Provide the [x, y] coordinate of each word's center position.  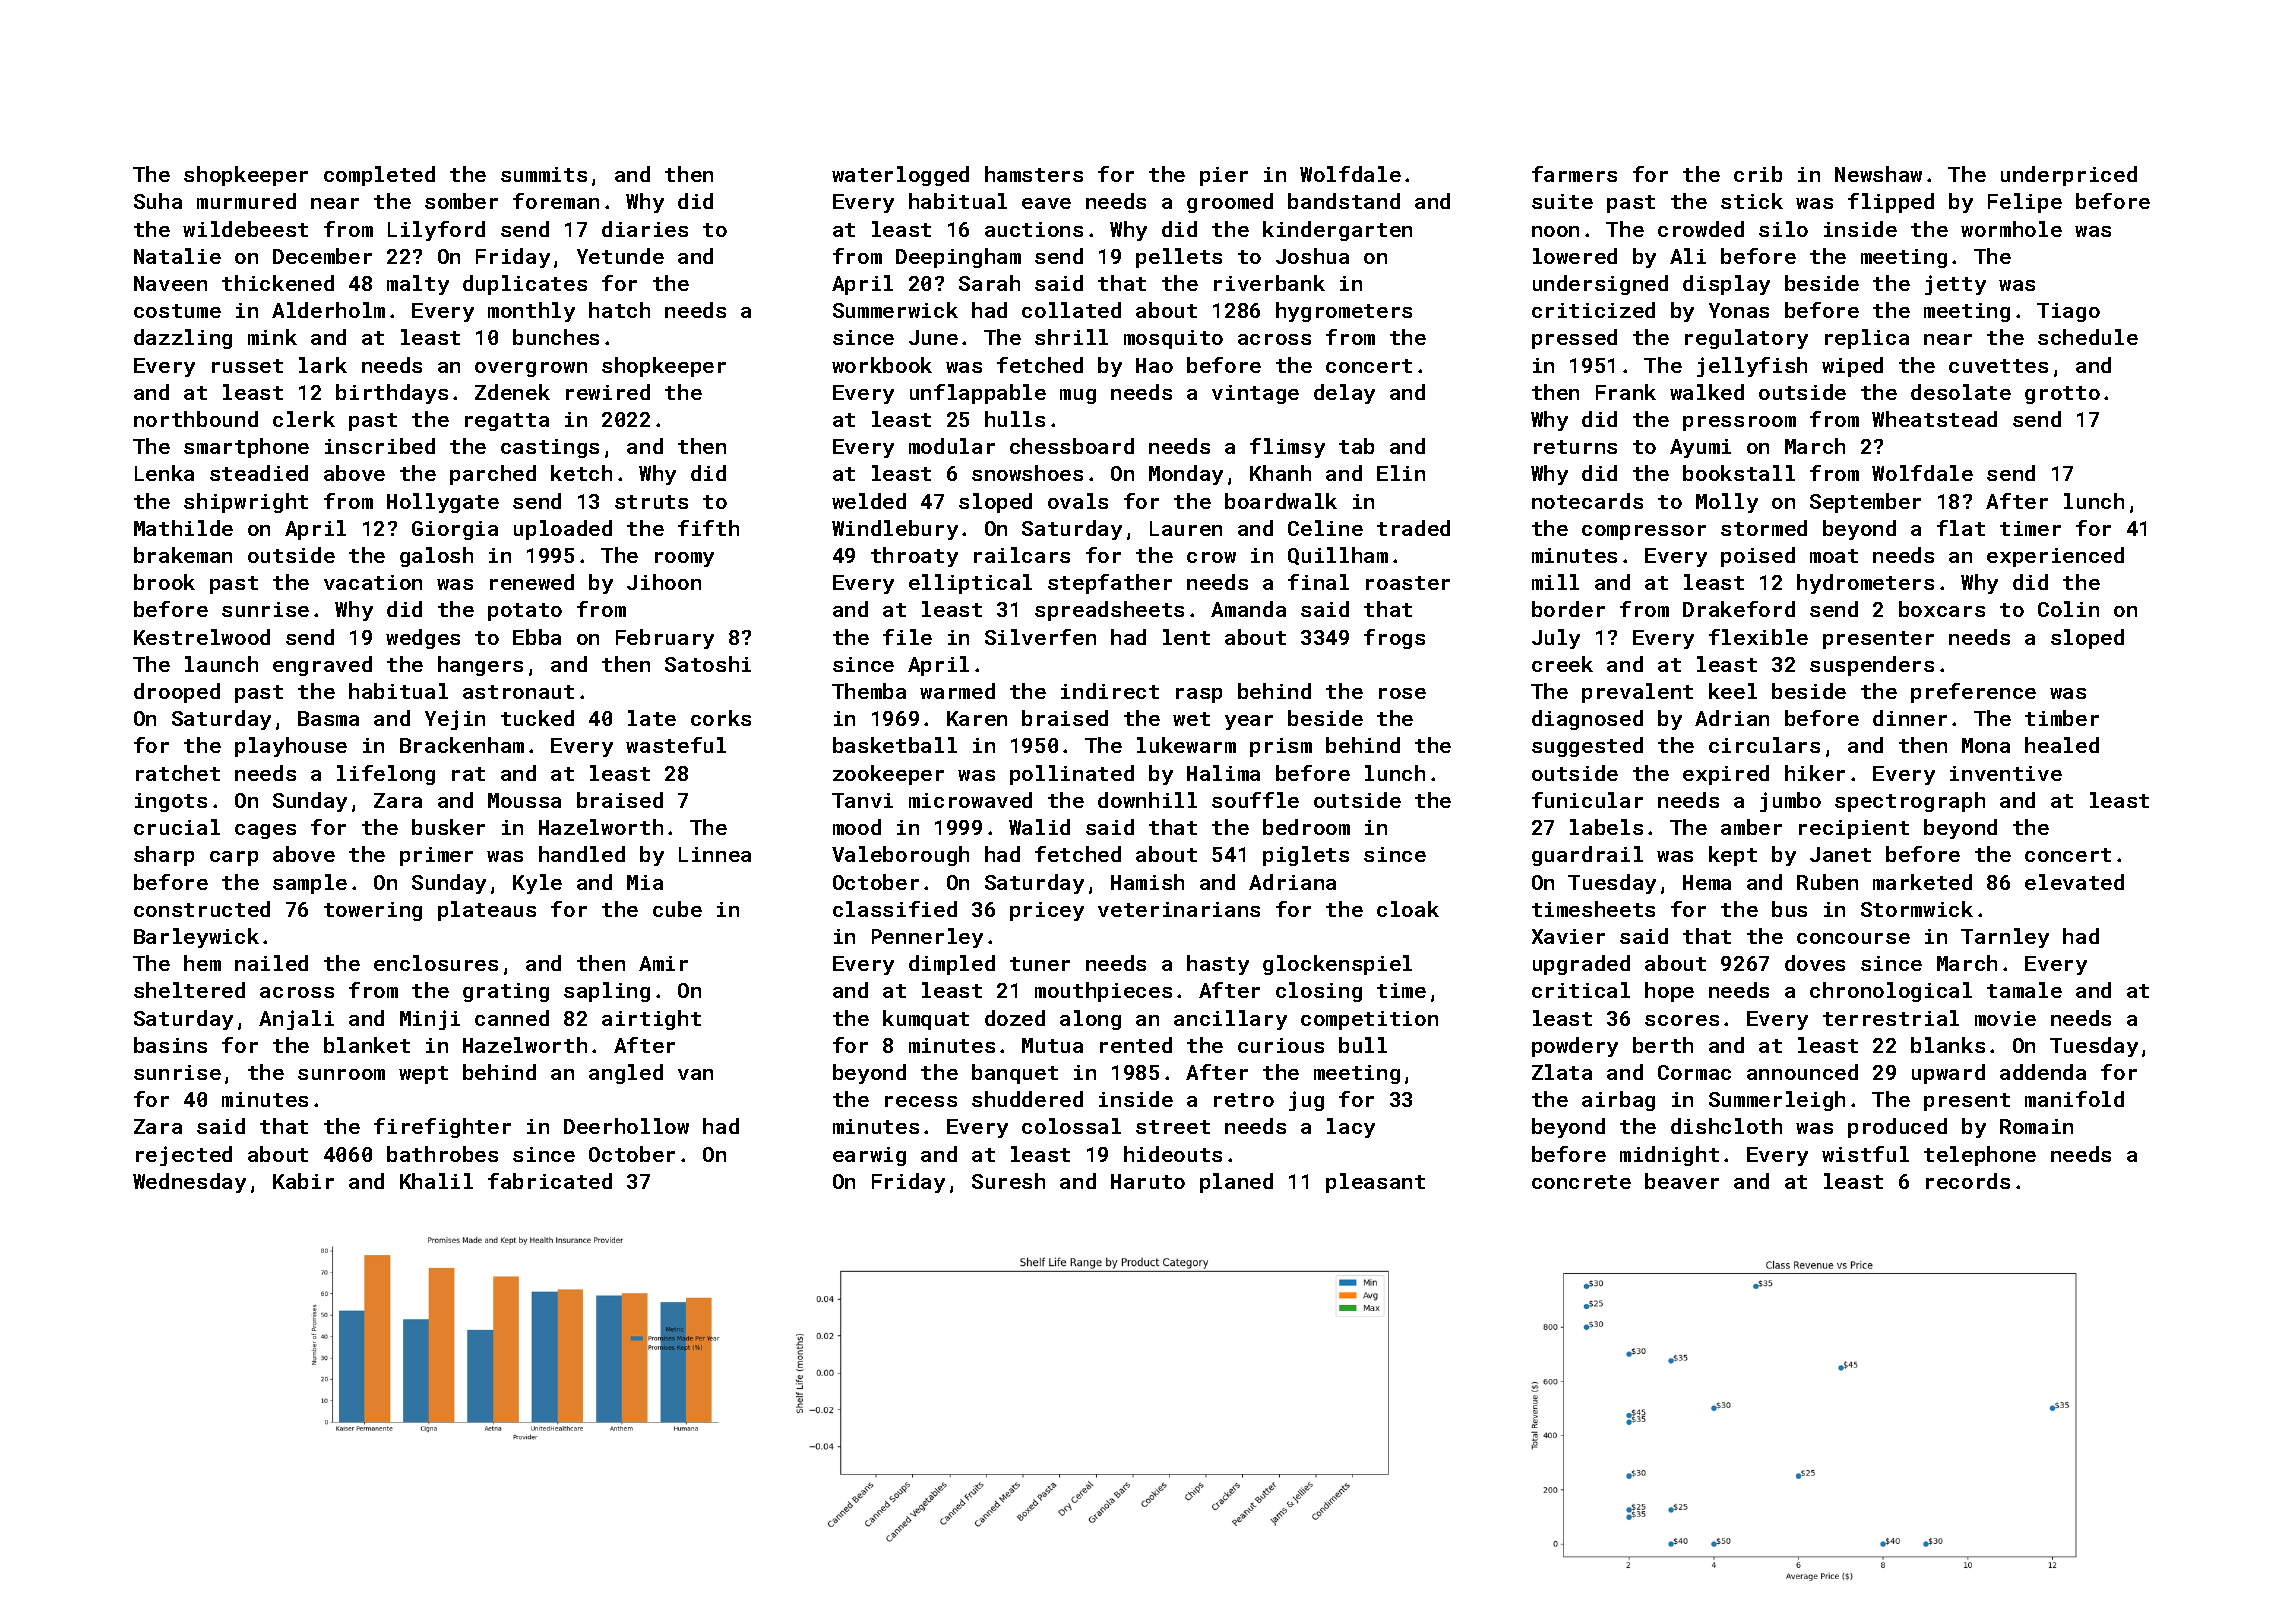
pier [1224, 176]
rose [1402, 693]
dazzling [183, 339]
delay [1344, 394]
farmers [1574, 174]
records [1968, 1181]
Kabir [303, 1181]
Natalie [177, 256]
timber [2062, 718]
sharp [164, 856]
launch [221, 664]
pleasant [1375, 1183]
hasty [1218, 965]
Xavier [1568, 936]
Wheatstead [1934, 419]
